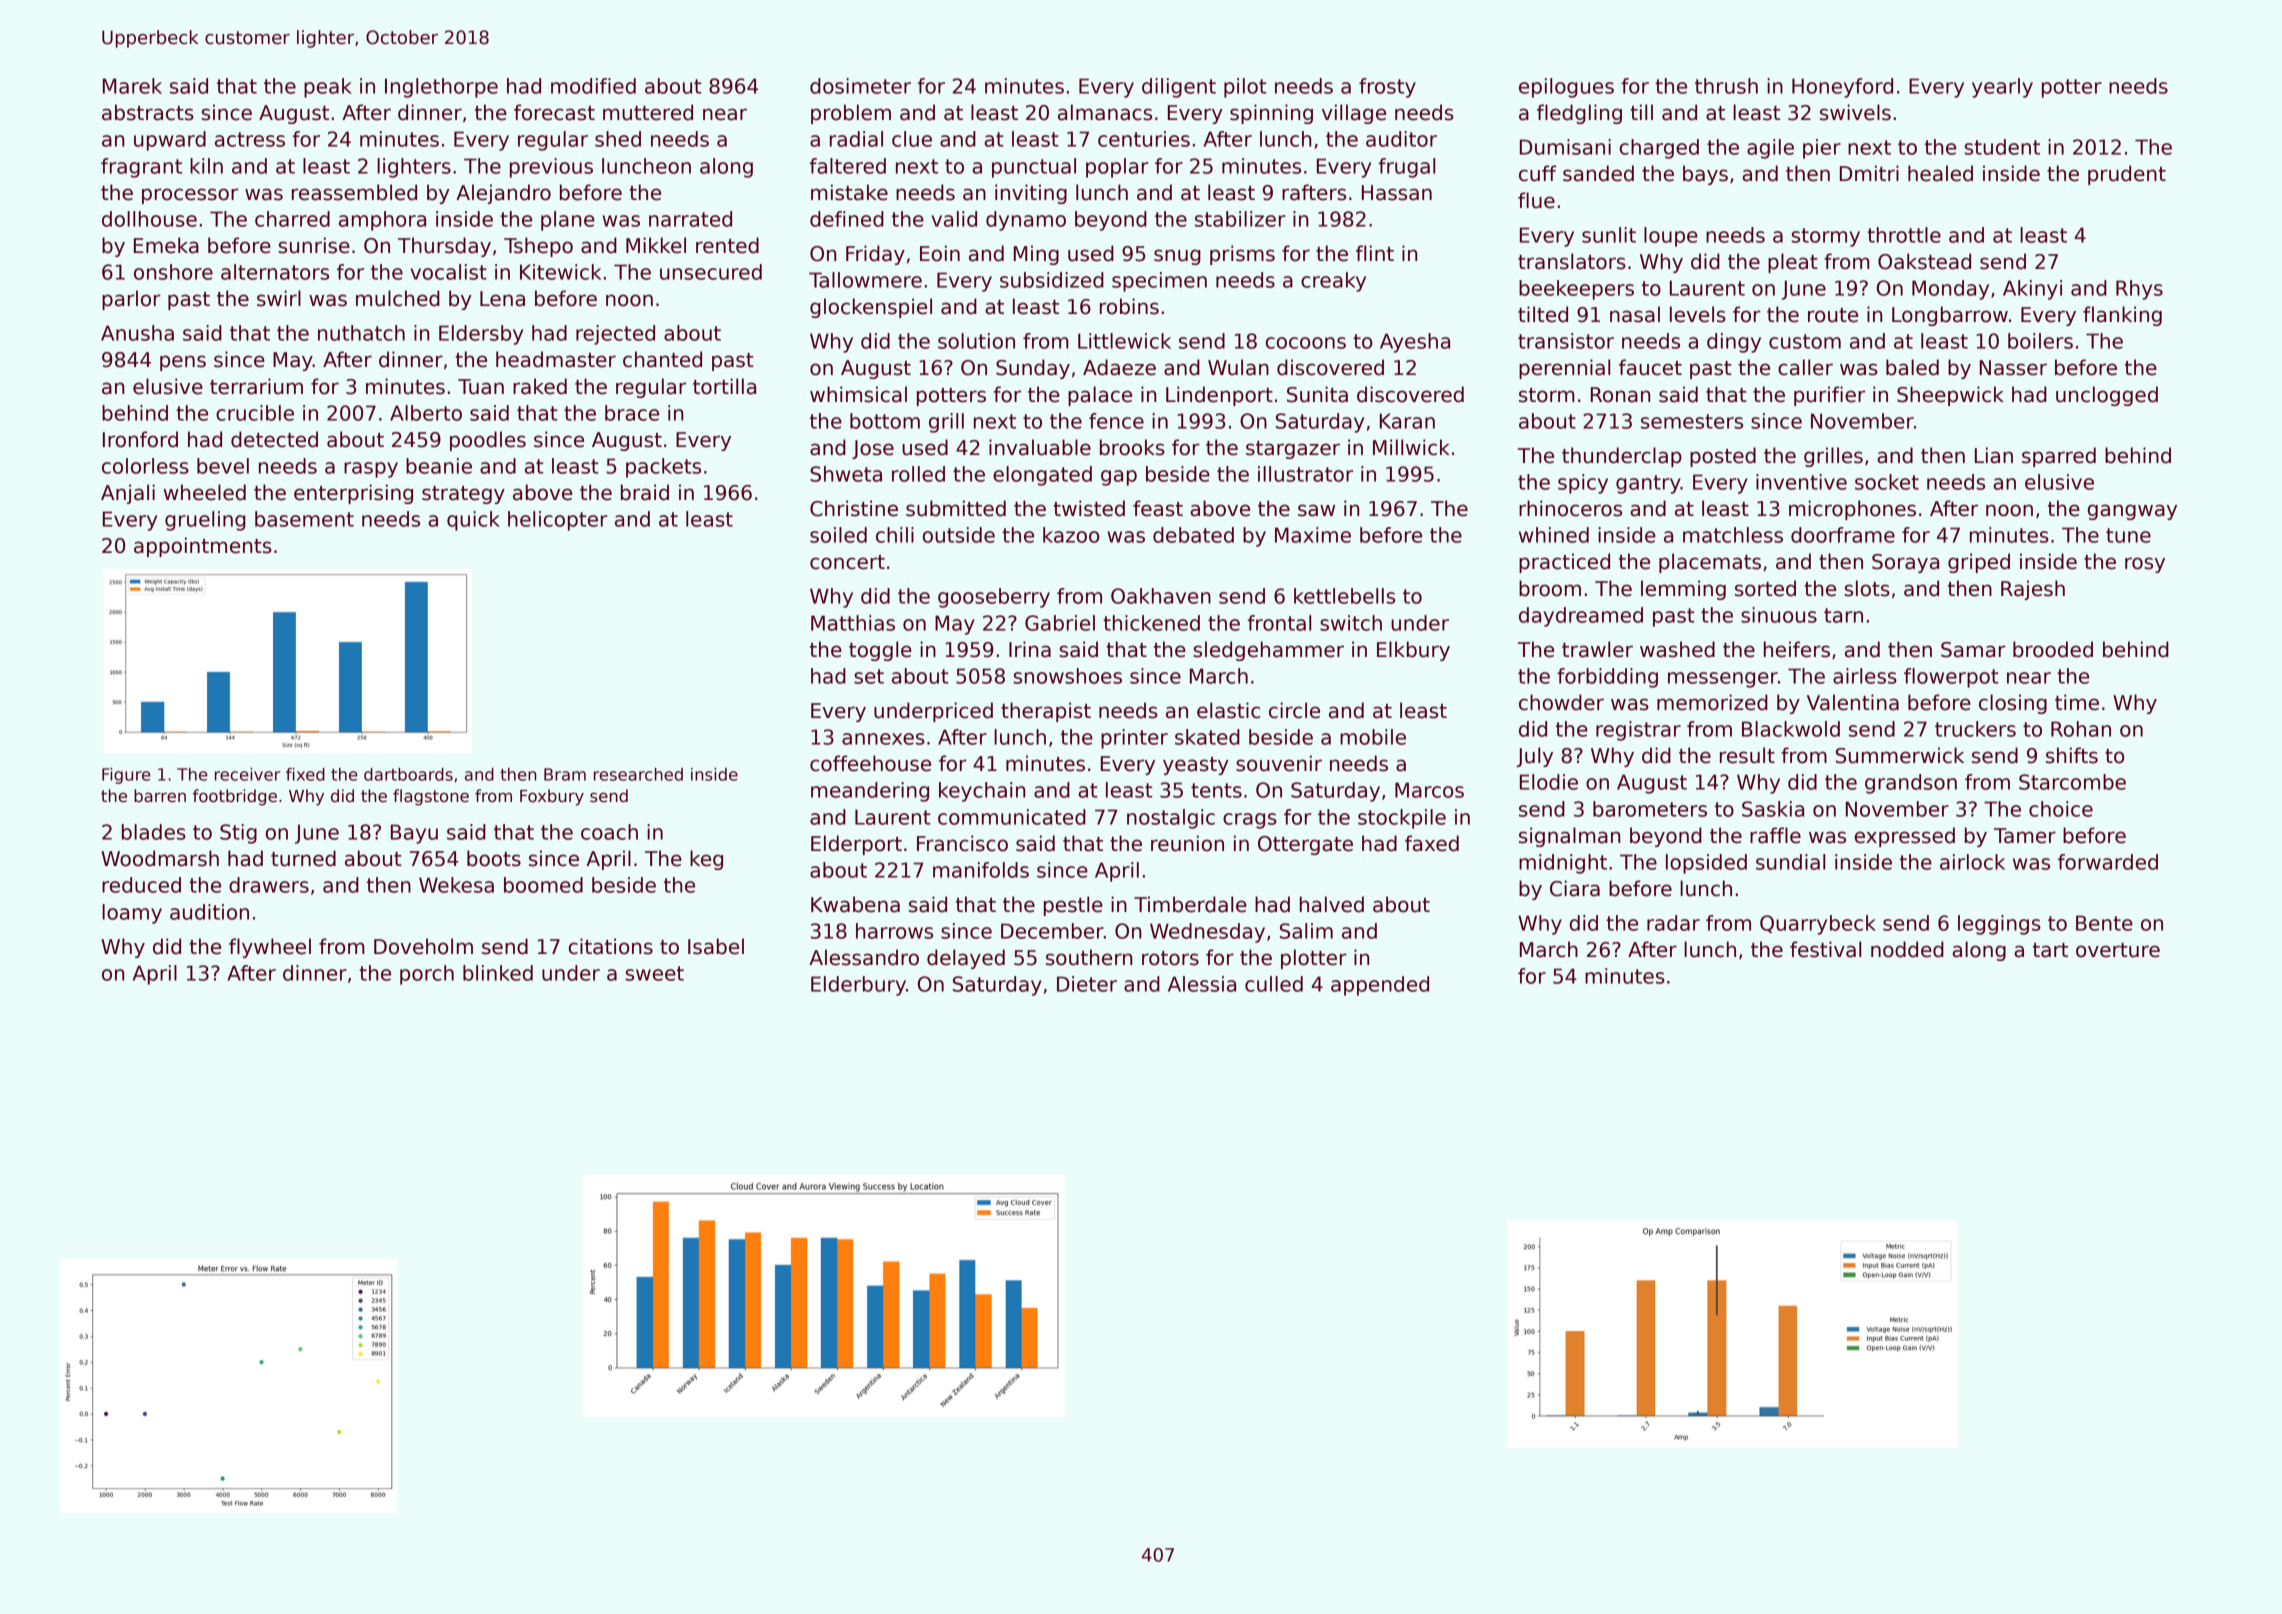 Image resolution: width=2282 pixels, height=1614 pixels. Describe the element at coordinates (994, 598) in the screenshot. I see `gooseberry` at that location.
